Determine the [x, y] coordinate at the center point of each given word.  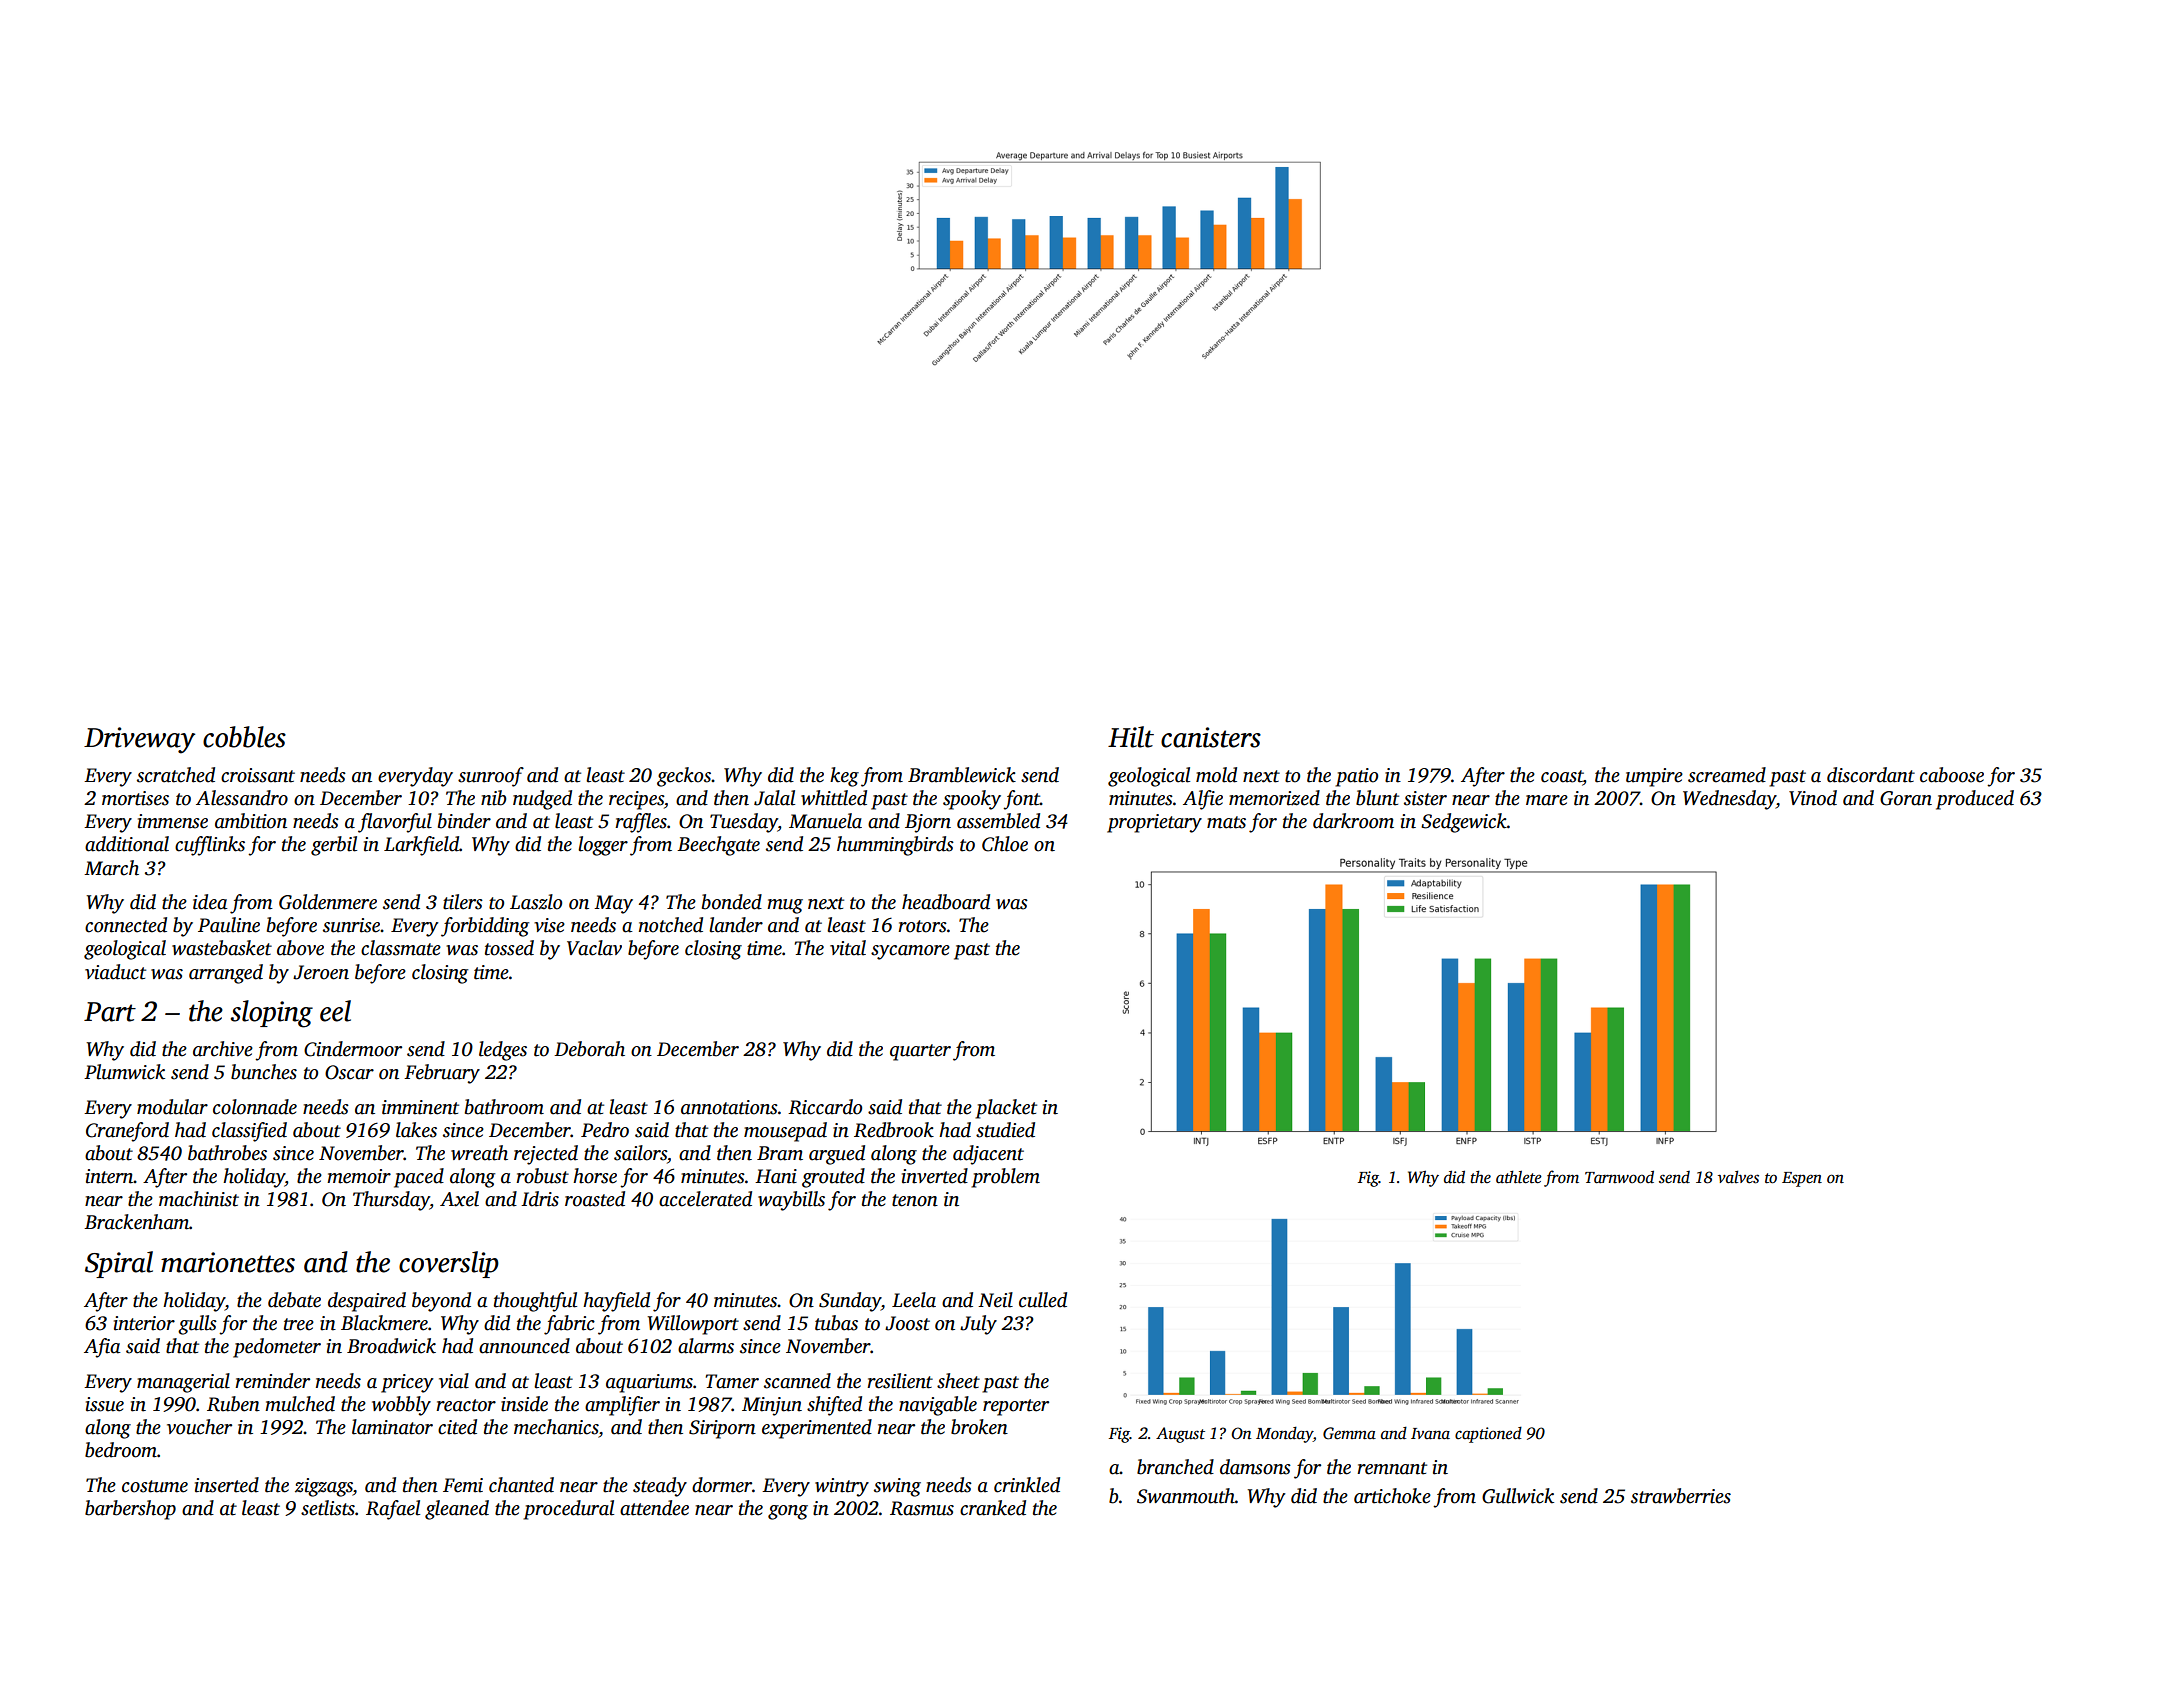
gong [788, 1512]
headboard [946, 902]
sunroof [491, 777]
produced [1975, 800]
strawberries [1681, 1496]
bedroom [121, 1450]
